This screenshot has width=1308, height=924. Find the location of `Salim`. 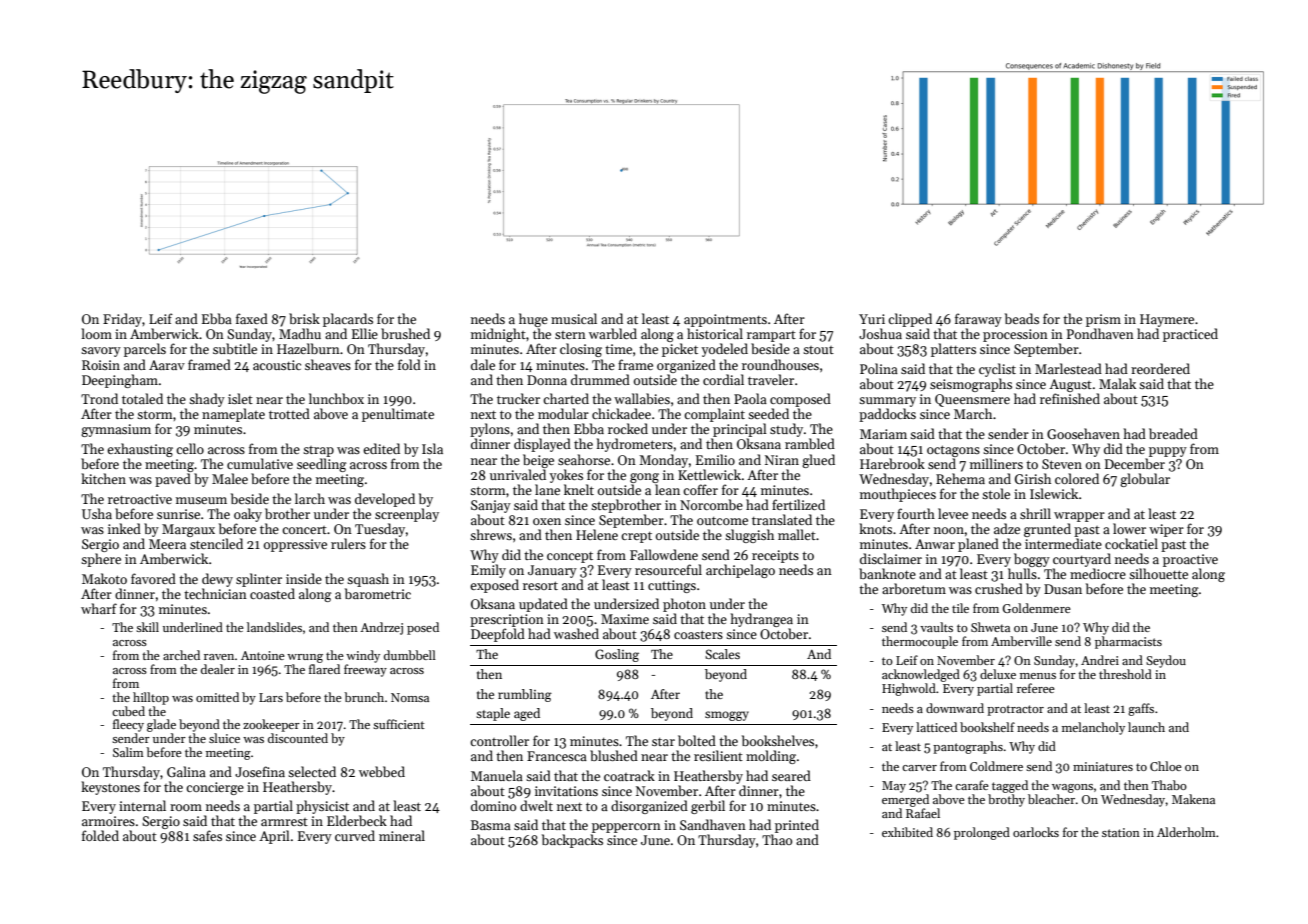

Salim is located at coordinates (128, 752).
